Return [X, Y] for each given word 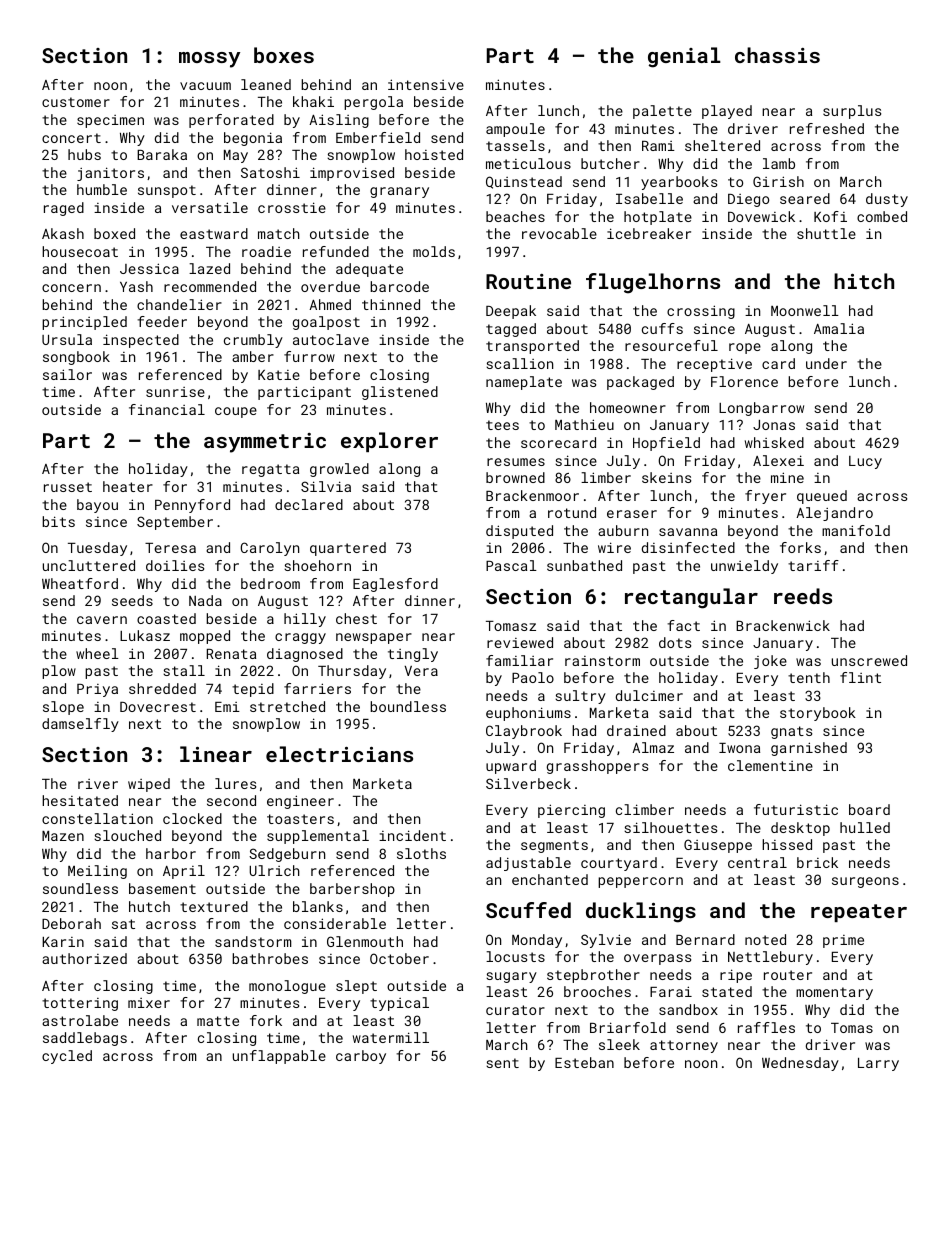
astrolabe [80, 1020]
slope [63, 708]
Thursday [352, 672]
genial [684, 57]
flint [860, 677]
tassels [515, 145]
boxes [284, 55]
